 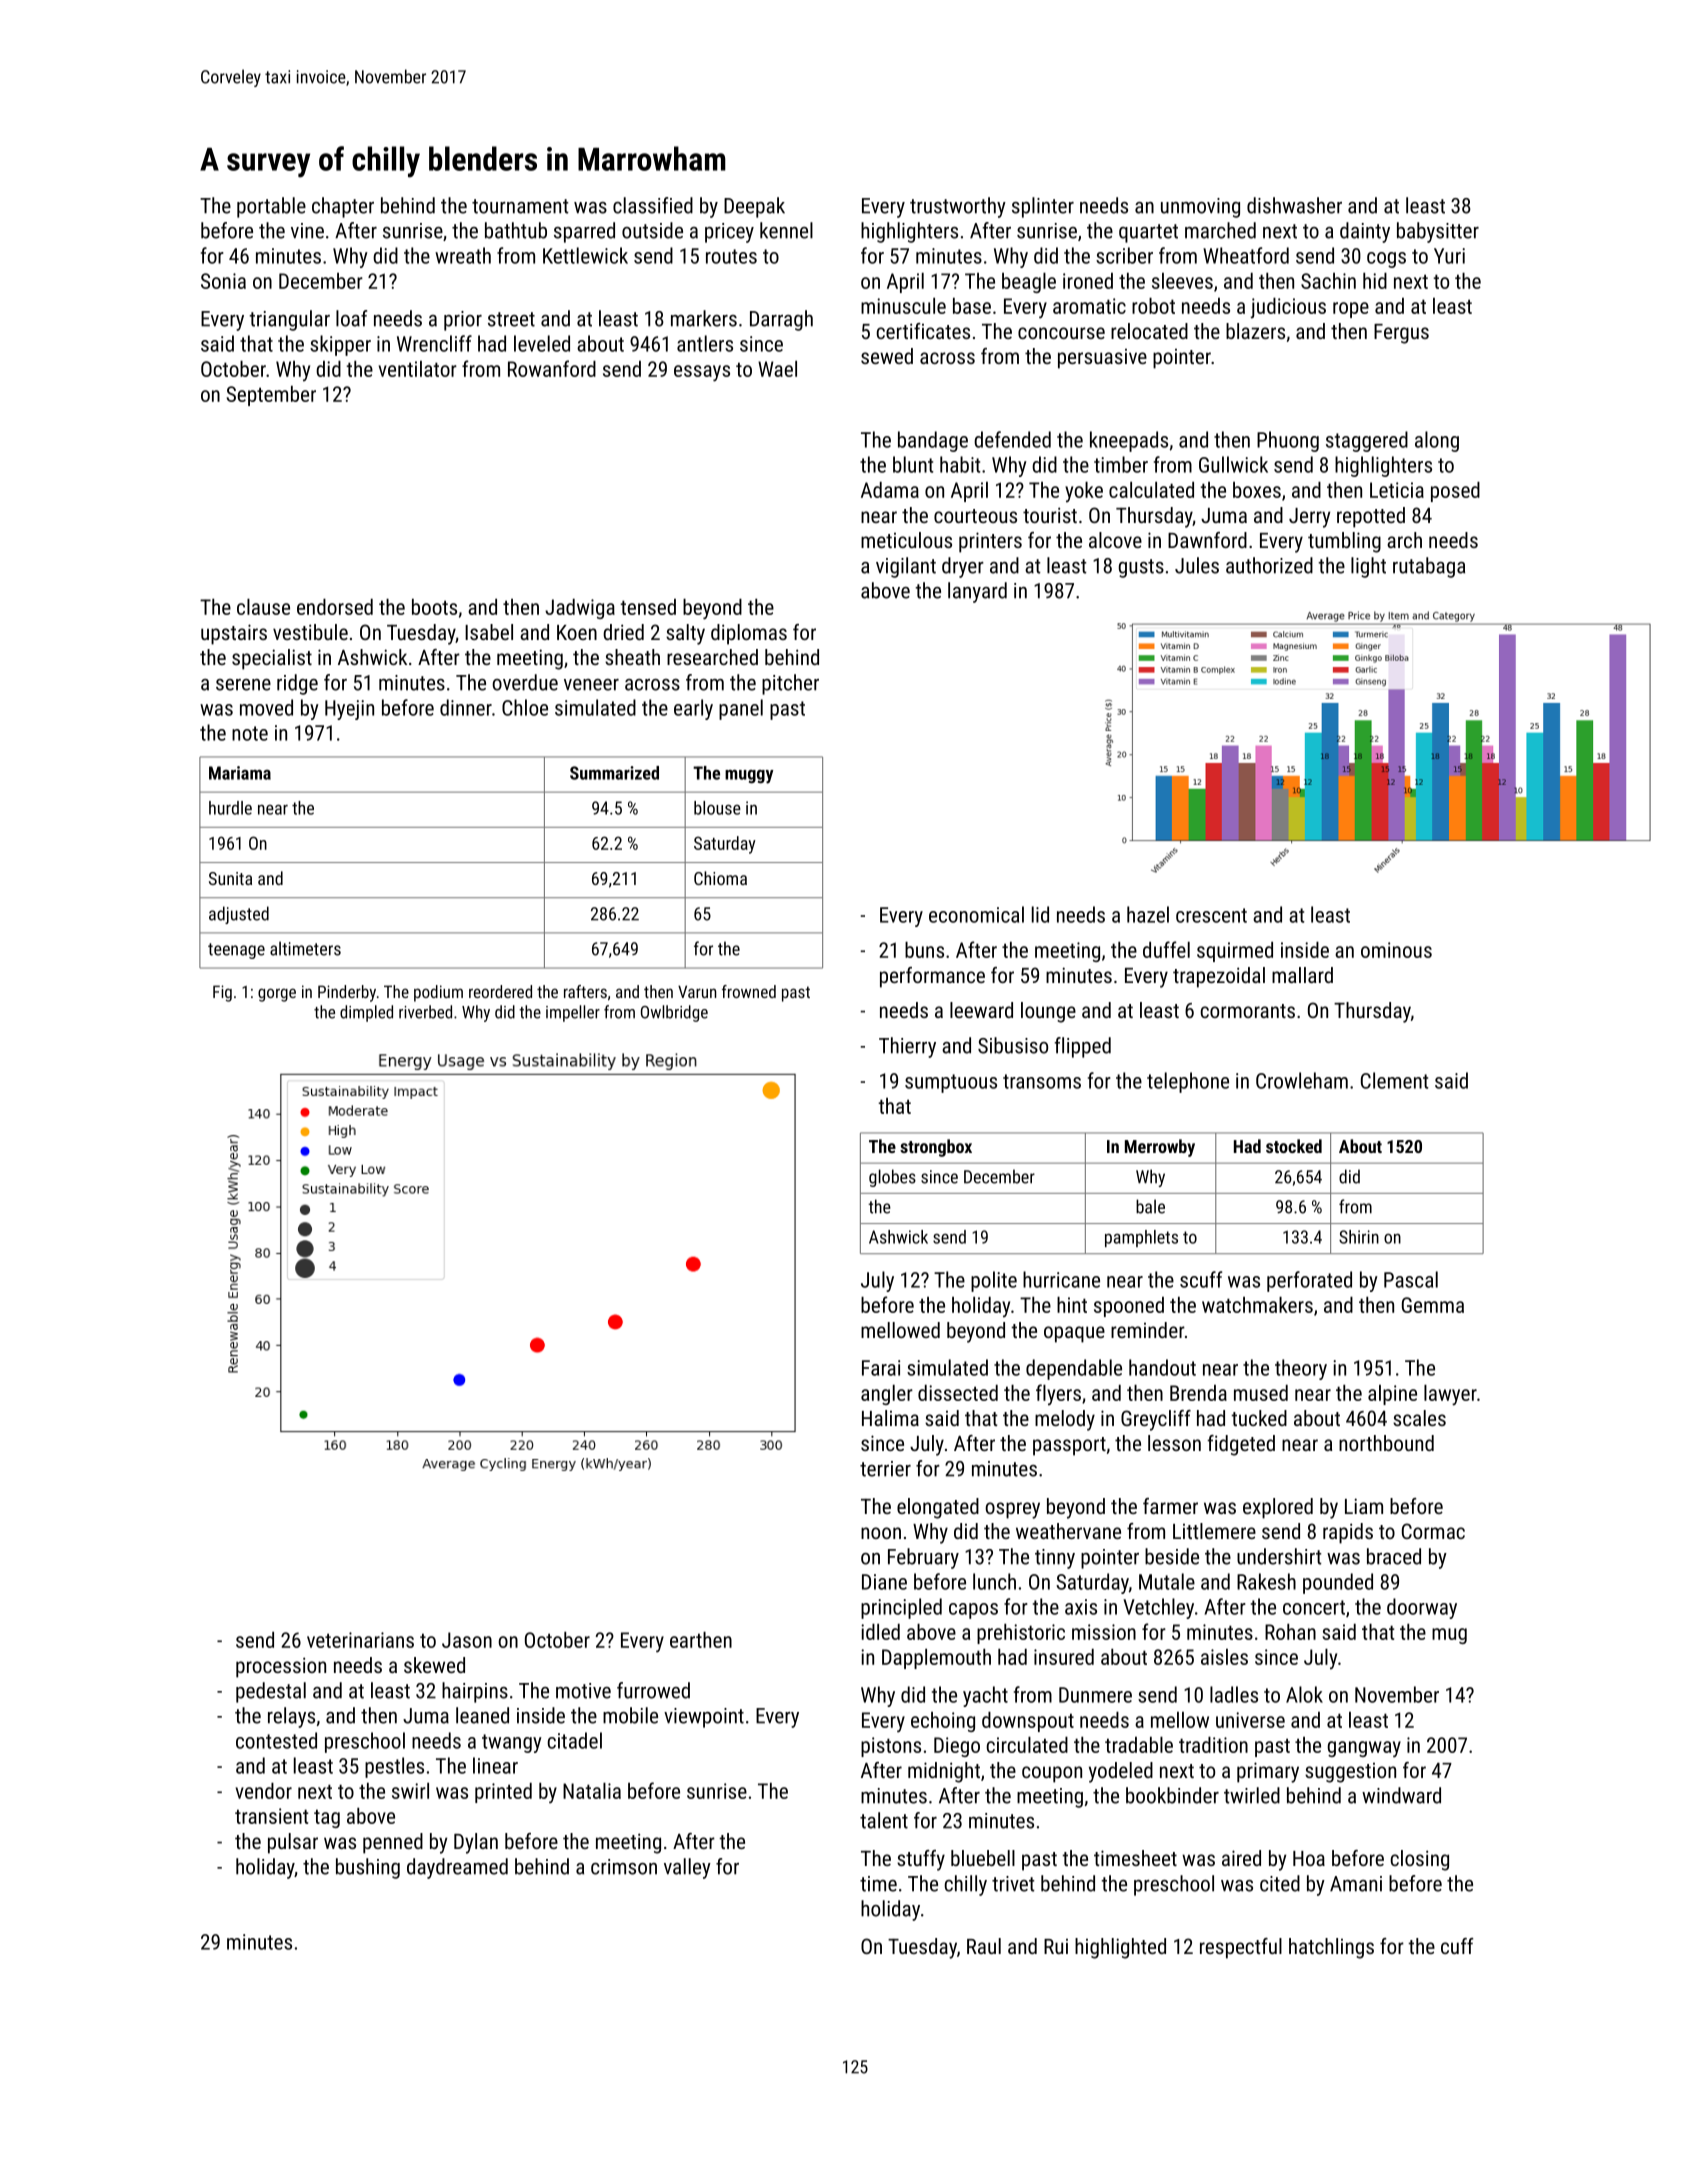 I want to click on essays, so click(x=702, y=373).
